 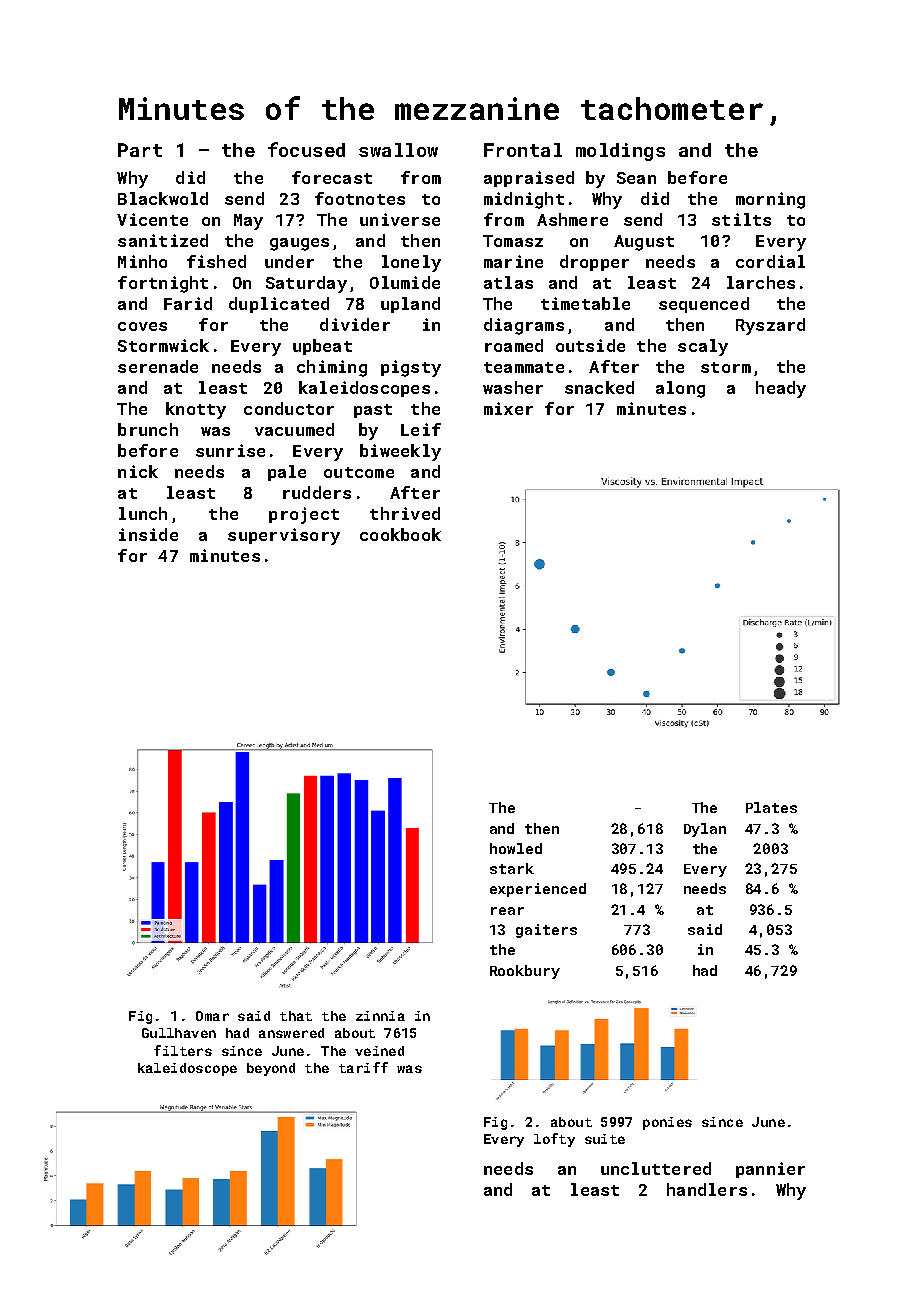 What do you see at coordinates (212, 1016) in the image?
I see `Omar` at bounding box center [212, 1016].
